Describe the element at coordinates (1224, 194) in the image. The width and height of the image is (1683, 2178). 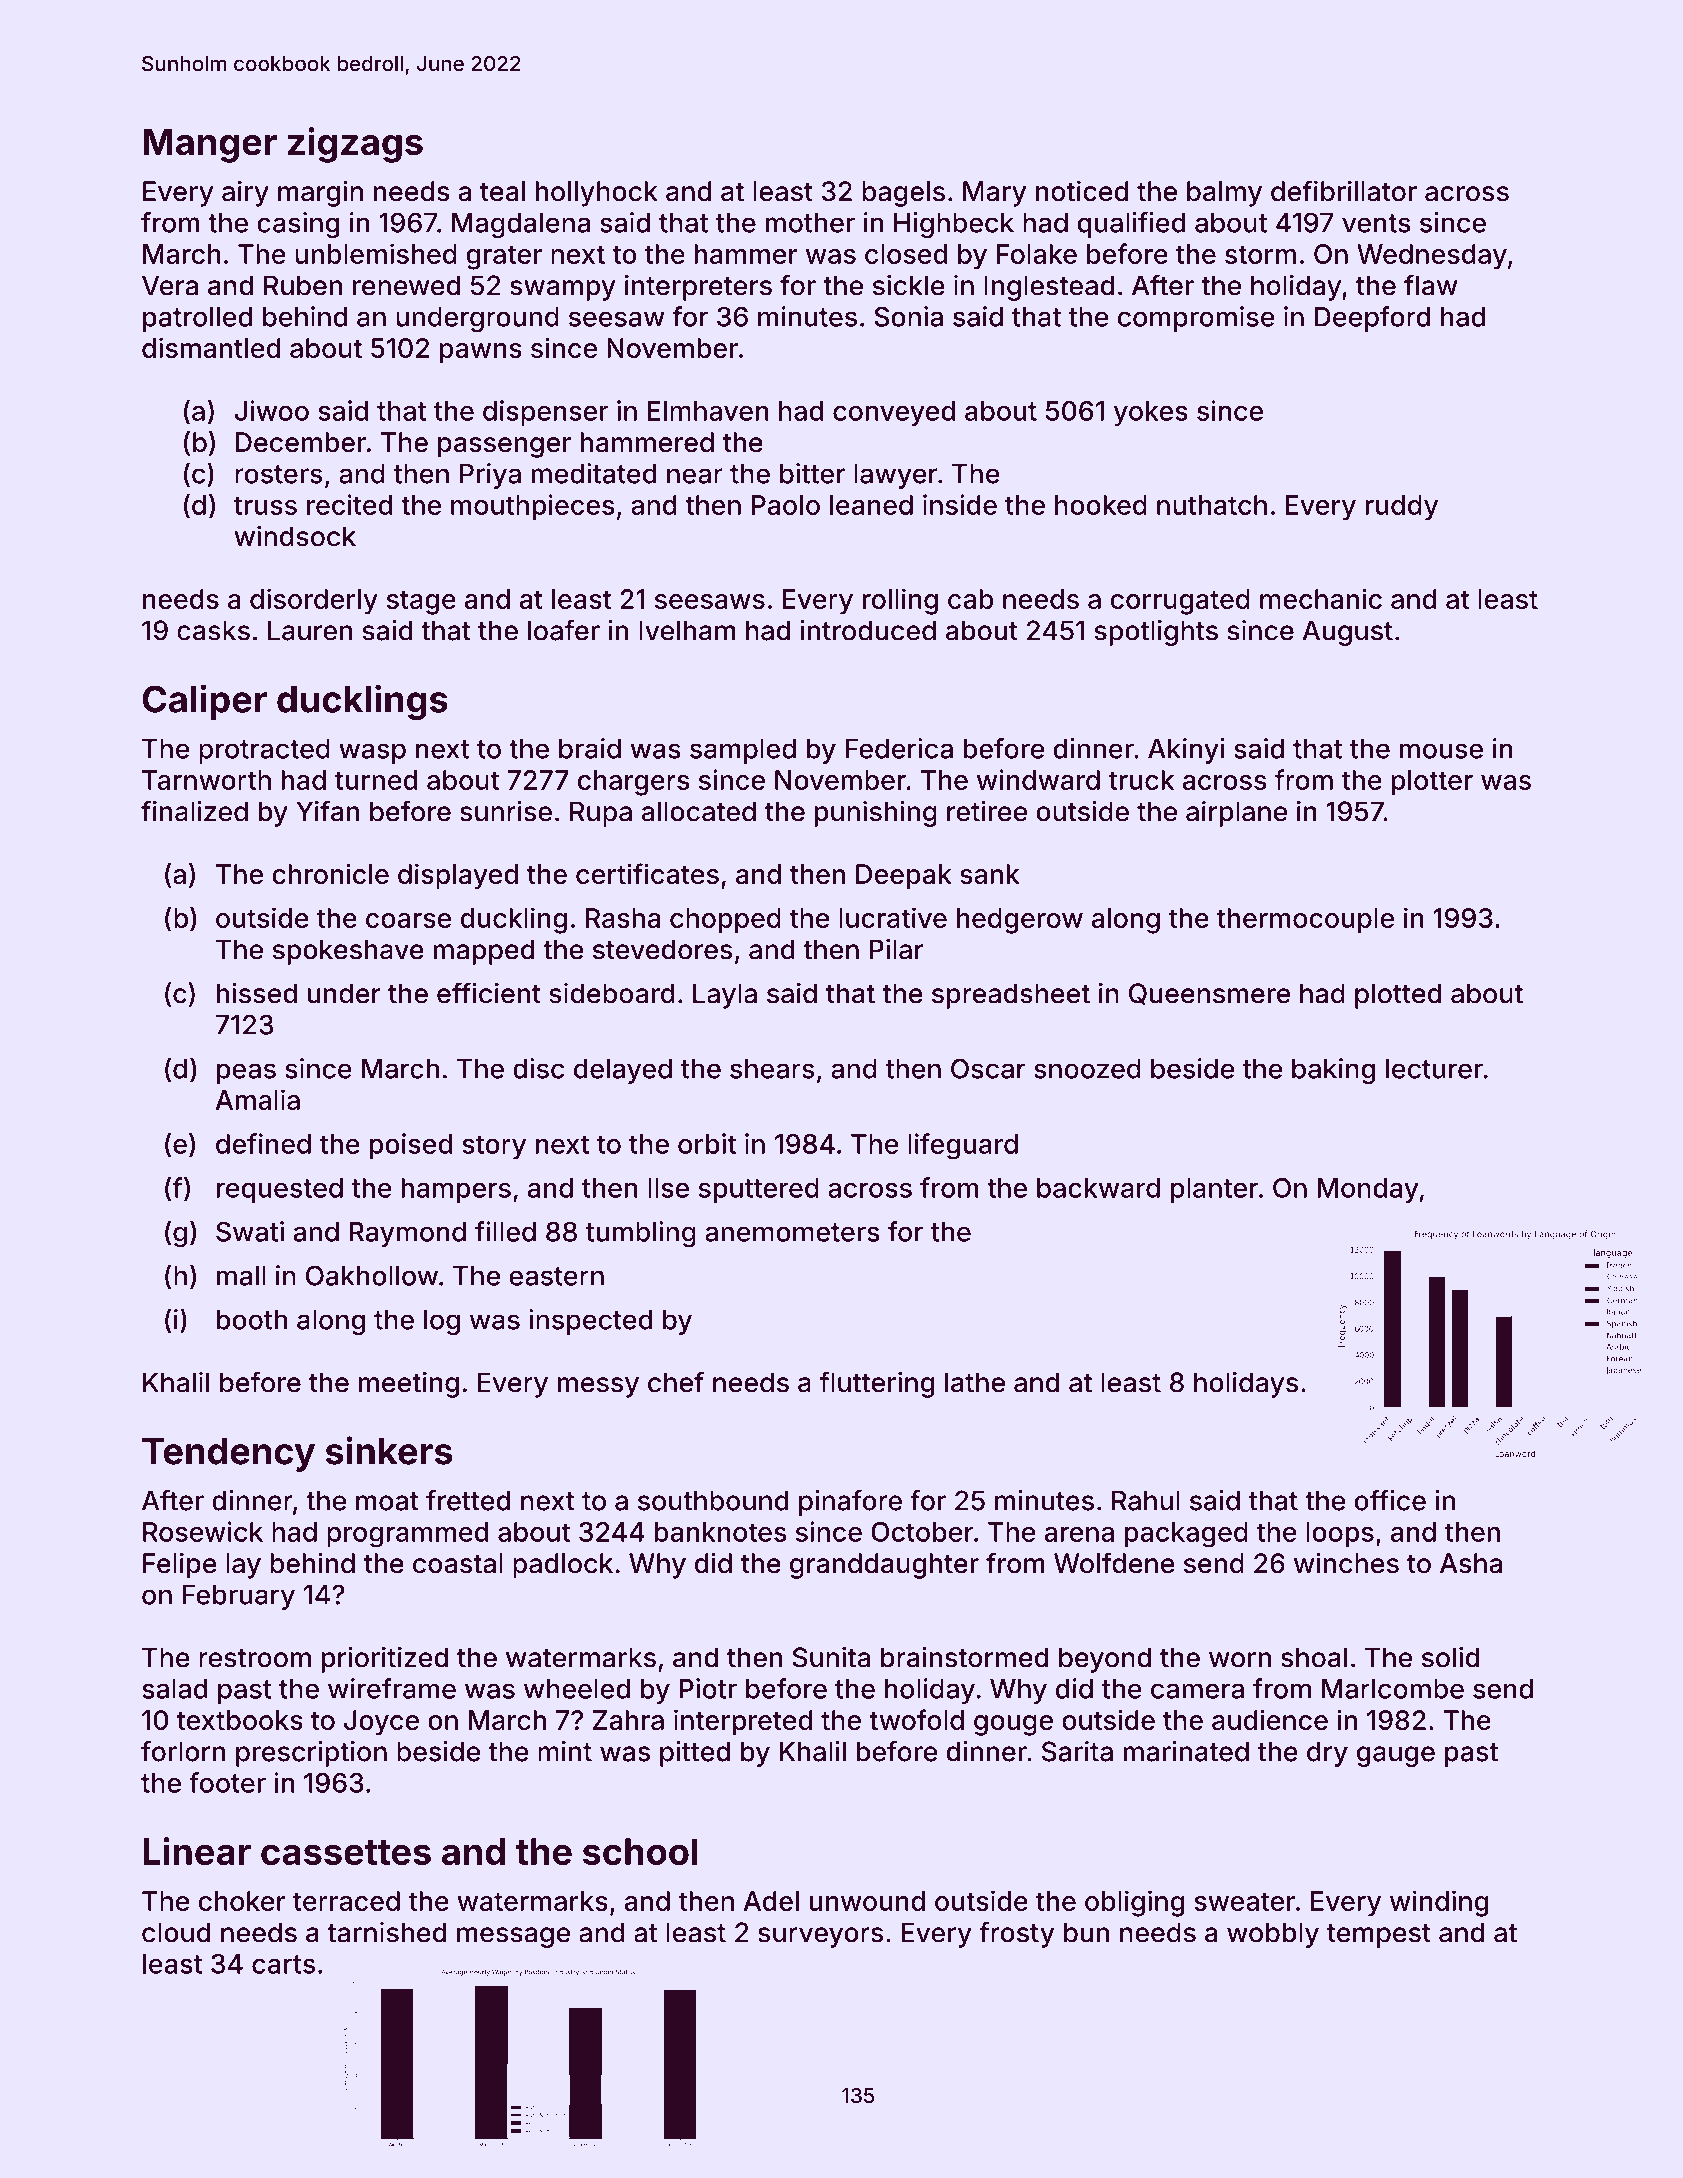
I see `balmy` at that location.
